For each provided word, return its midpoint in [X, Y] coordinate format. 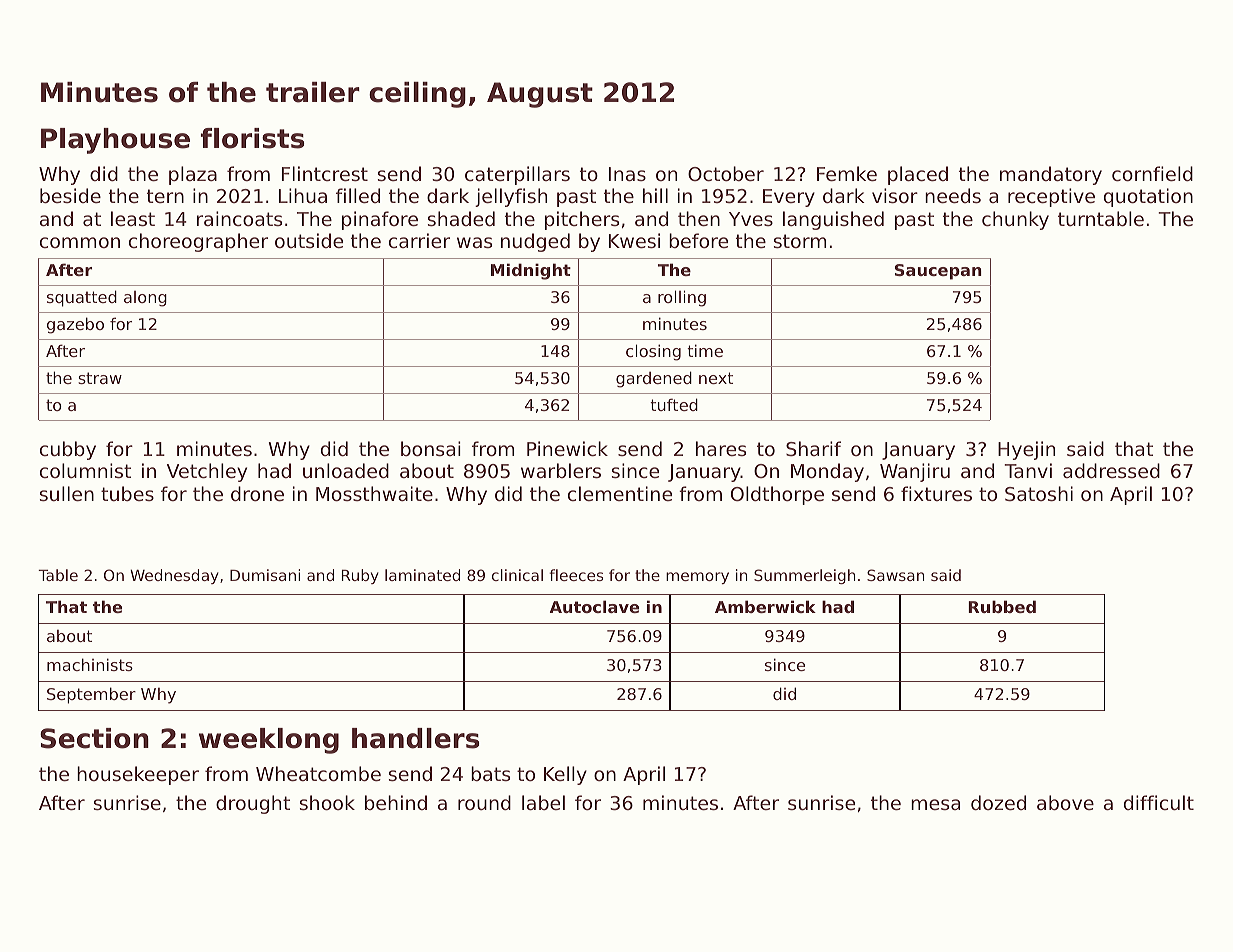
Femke [847, 173]
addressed [1111, 470]
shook [327, 802]
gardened [654, 379]
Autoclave [594, 606]
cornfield [1152, 173]
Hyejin [1026, 450]
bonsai [431, 448]
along [145, 299]
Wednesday [174, 576]
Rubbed [1002, 606]
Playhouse [115, 141]
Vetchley [207, 472]
